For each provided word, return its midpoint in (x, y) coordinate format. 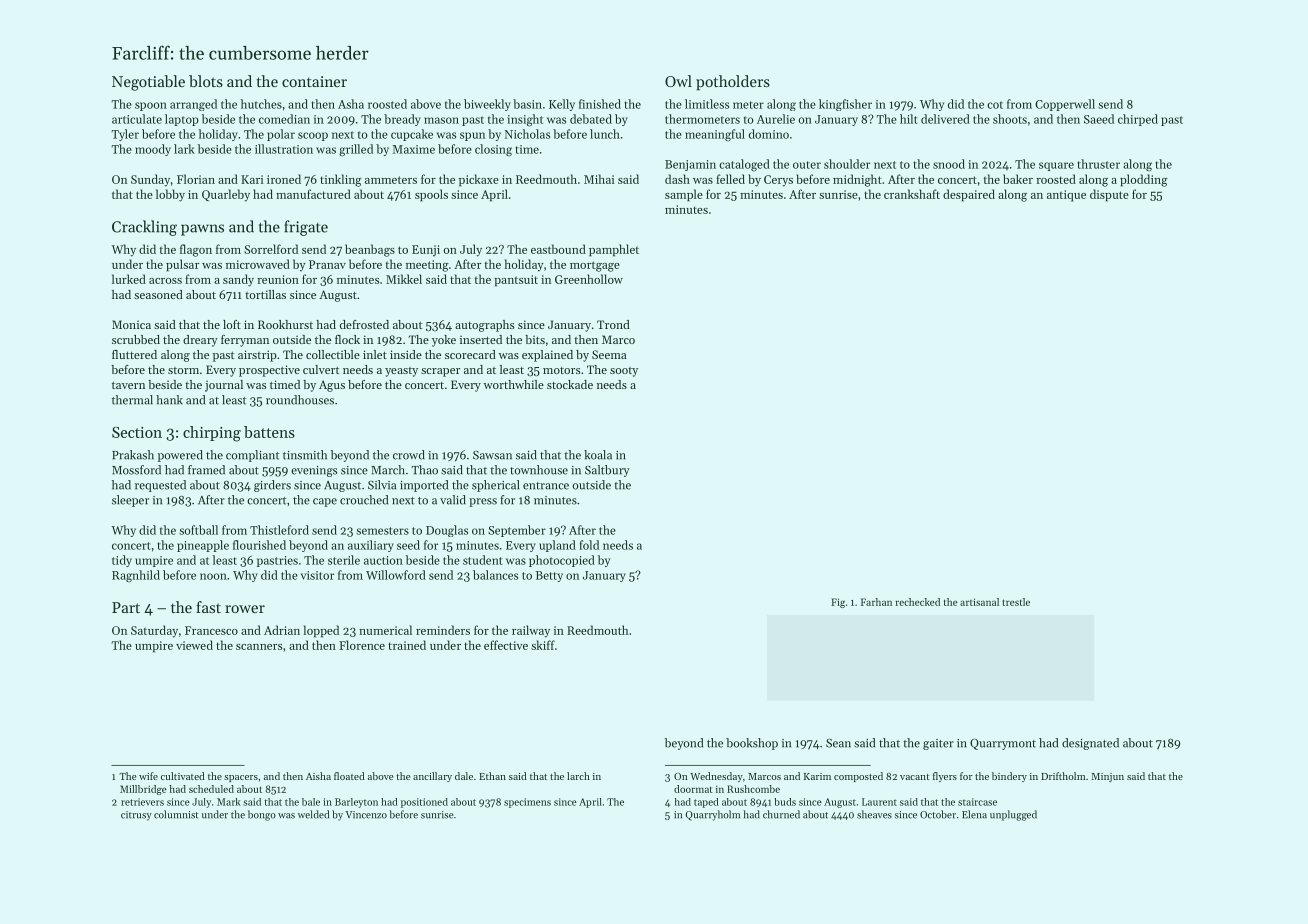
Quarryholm (712, 815)
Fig (838, 603)
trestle (1016, 602)
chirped (1138, 120)
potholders (733, 82)
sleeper (130, 501)
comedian (284, 119)
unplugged (1013, 815)
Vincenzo (366, 815)
